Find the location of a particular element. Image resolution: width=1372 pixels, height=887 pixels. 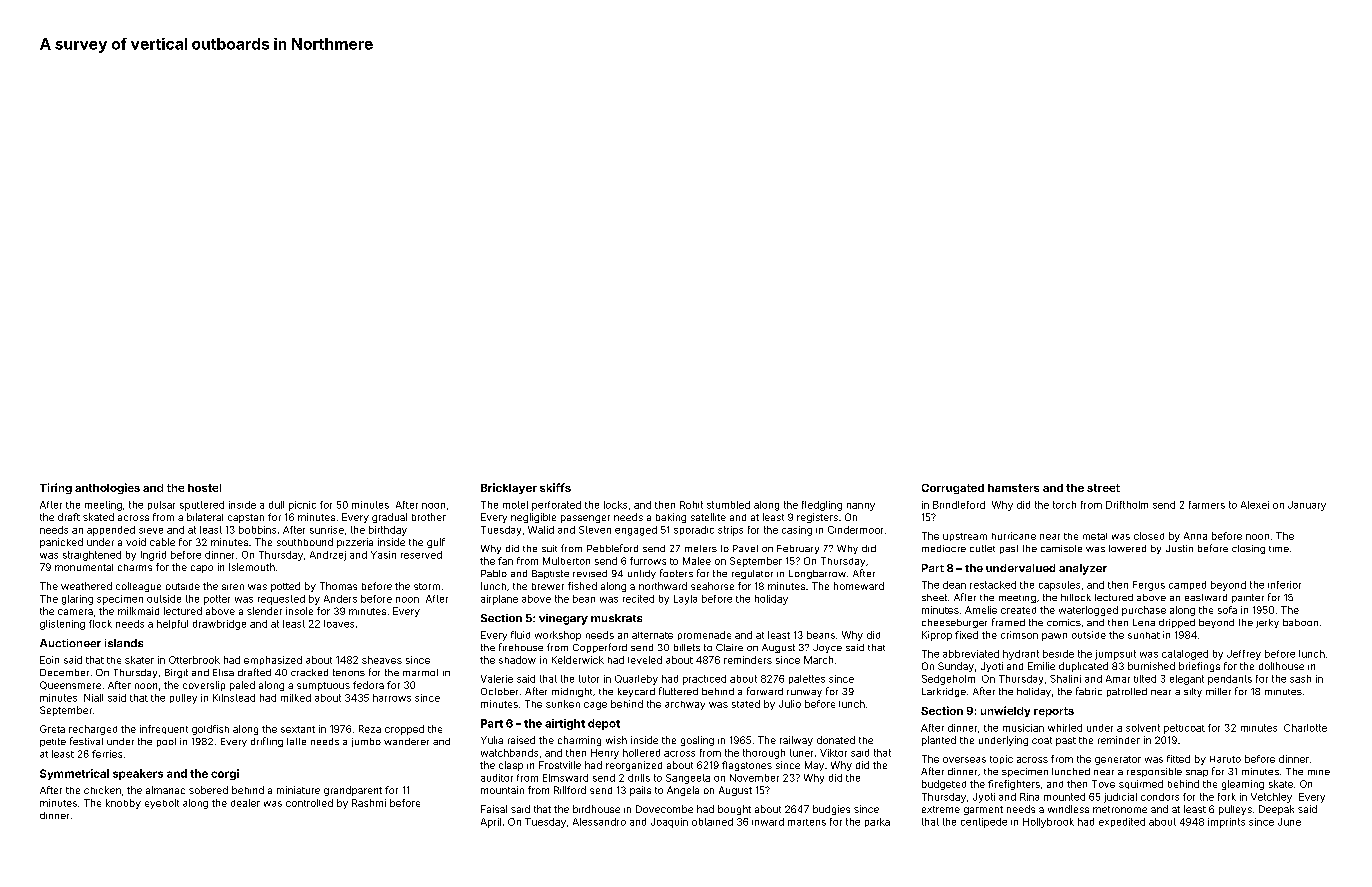

Malee is located at coordinates (697, 561).
